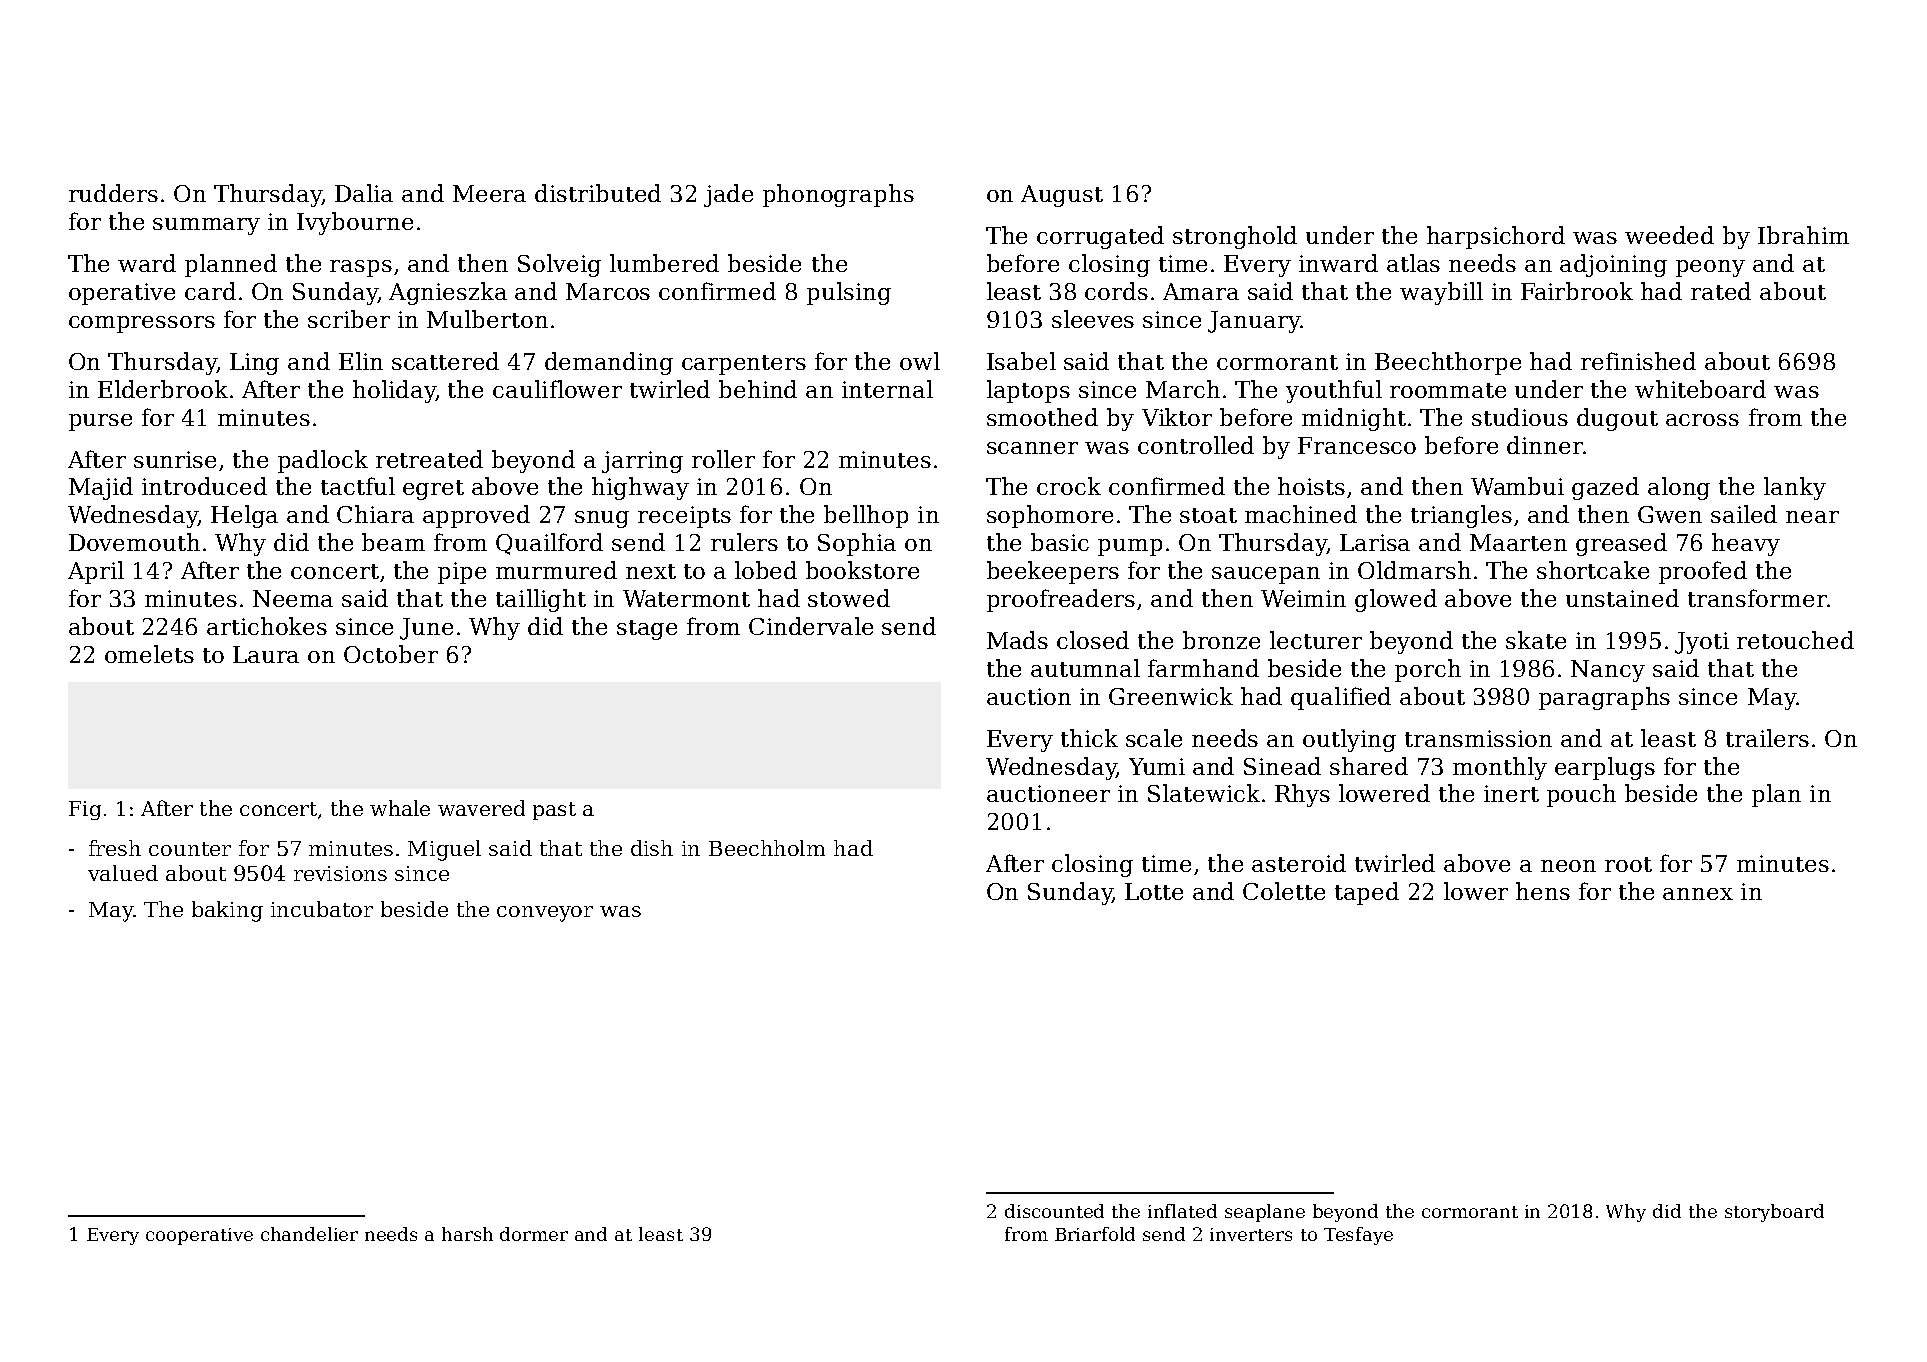 This screenshot has height=1362, width=1927. I want to click on Francesco, so click(1357, 445).
